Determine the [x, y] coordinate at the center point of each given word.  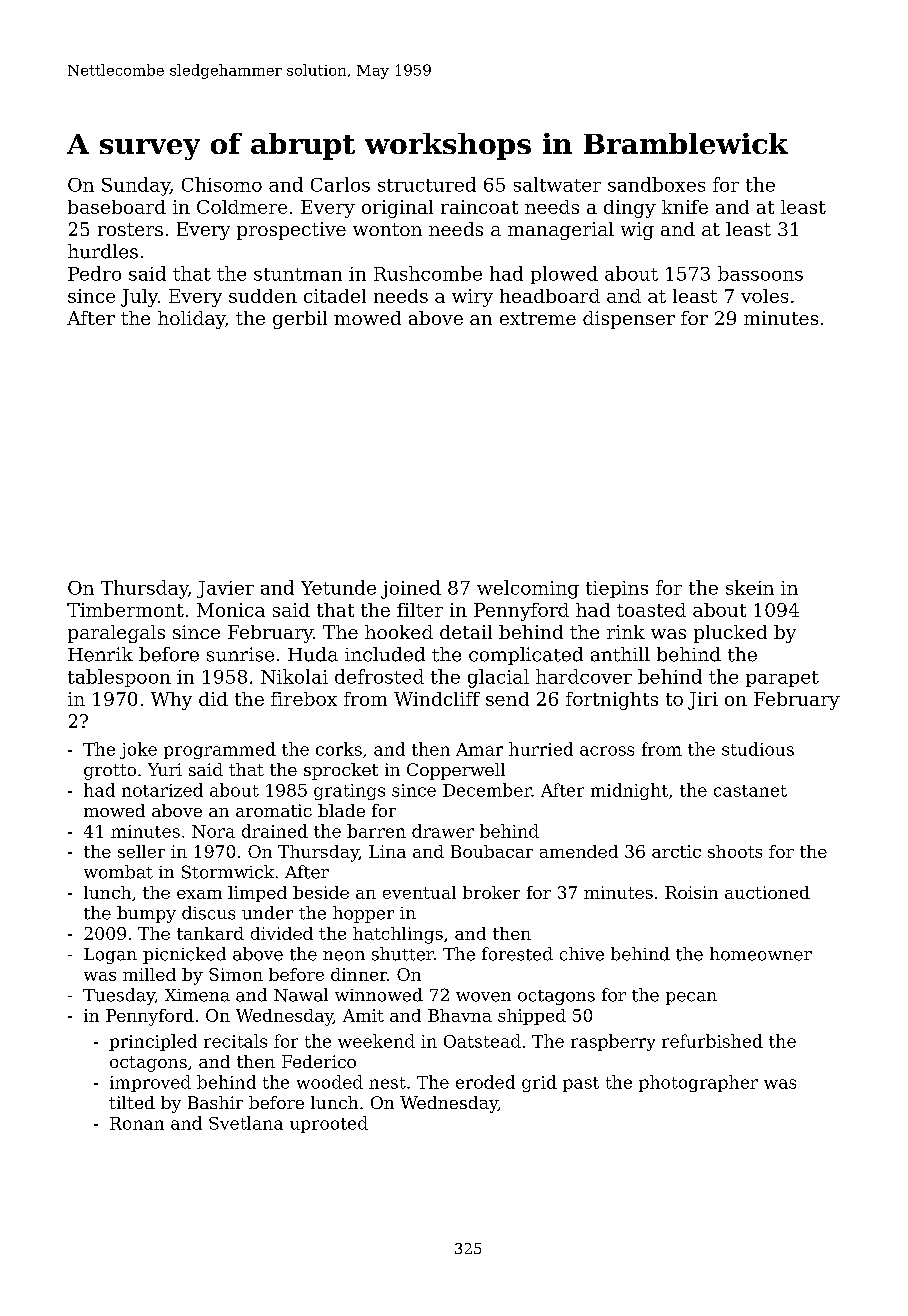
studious [758, 749]
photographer [698, 1083]
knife [685, 207]
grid [539, 1083]
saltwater [557, 184]
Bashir [215, 1102]
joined [411, 589]
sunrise [240, 654]
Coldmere [242, 207]
